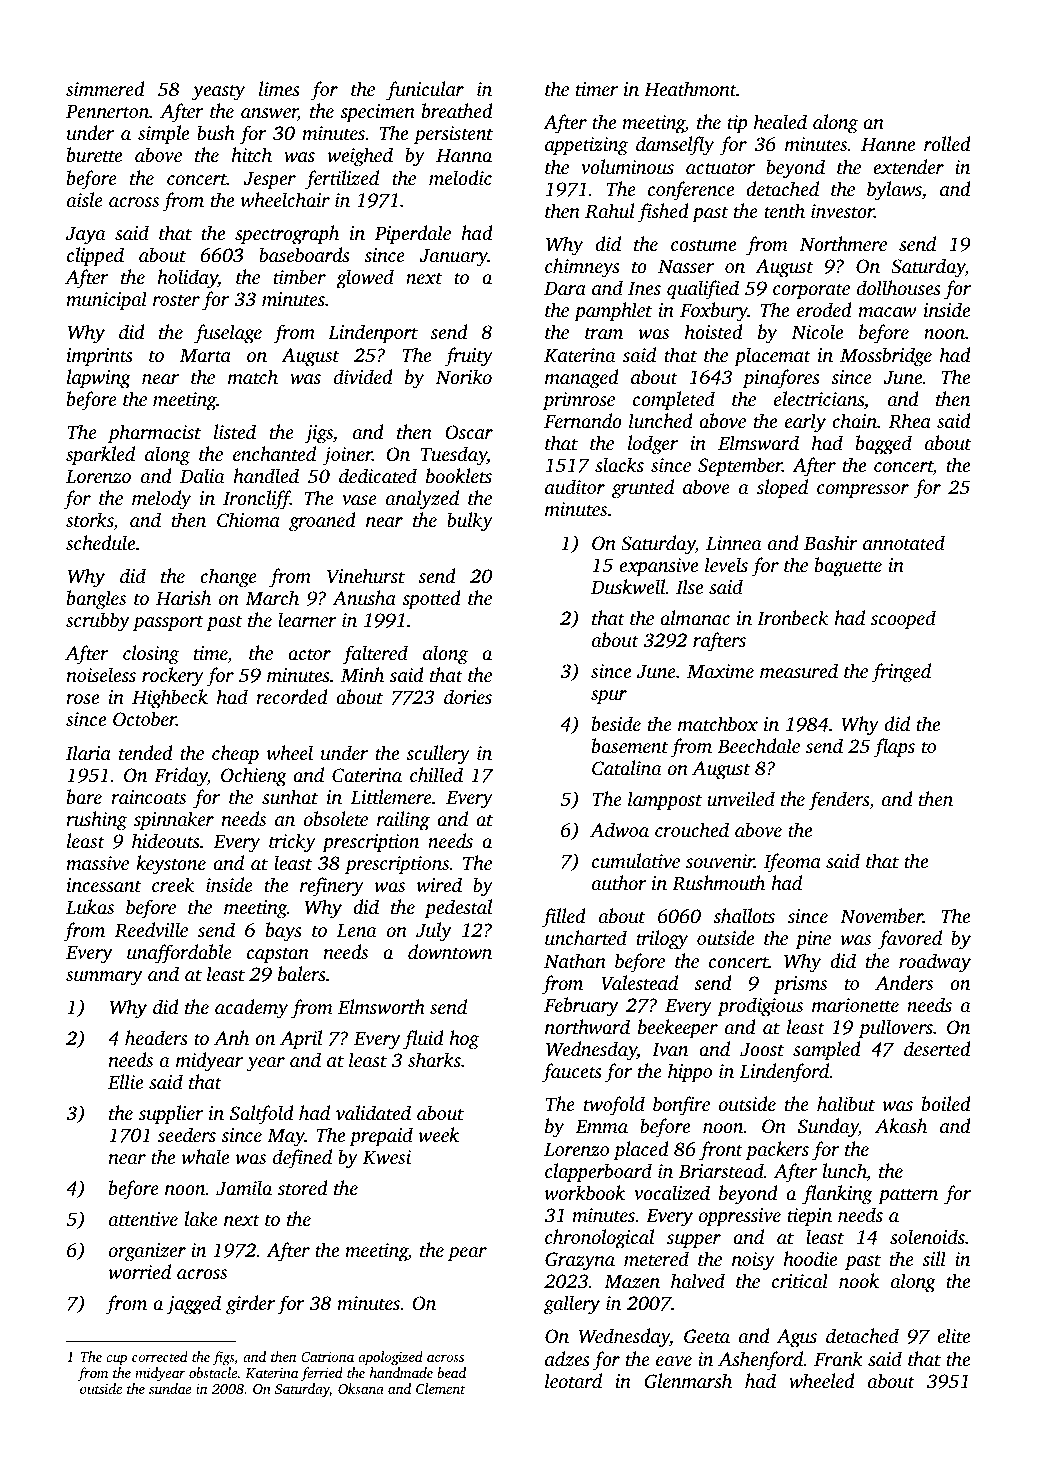 The width and height of the page is (1037, 1473). I want to click on validated, so click(373, 1112).
